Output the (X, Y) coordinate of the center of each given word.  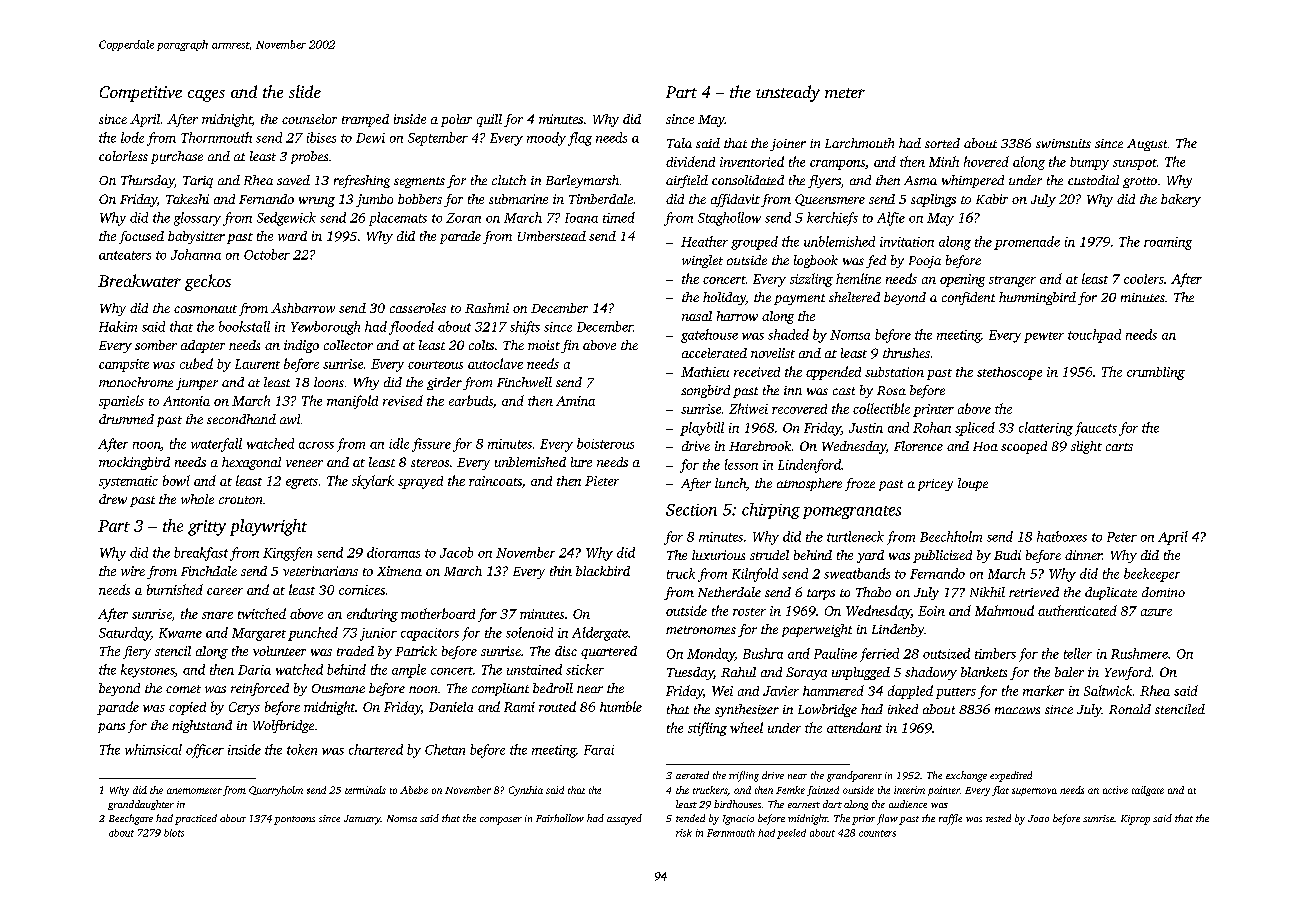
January (362, 820)
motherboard (438, 613)
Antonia (186, 401)
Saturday (125, 634)
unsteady (788, 93)
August (1147, 145)
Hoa (985, 446)
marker (1043, 690)
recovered (799, 409)
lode (132, 137)
